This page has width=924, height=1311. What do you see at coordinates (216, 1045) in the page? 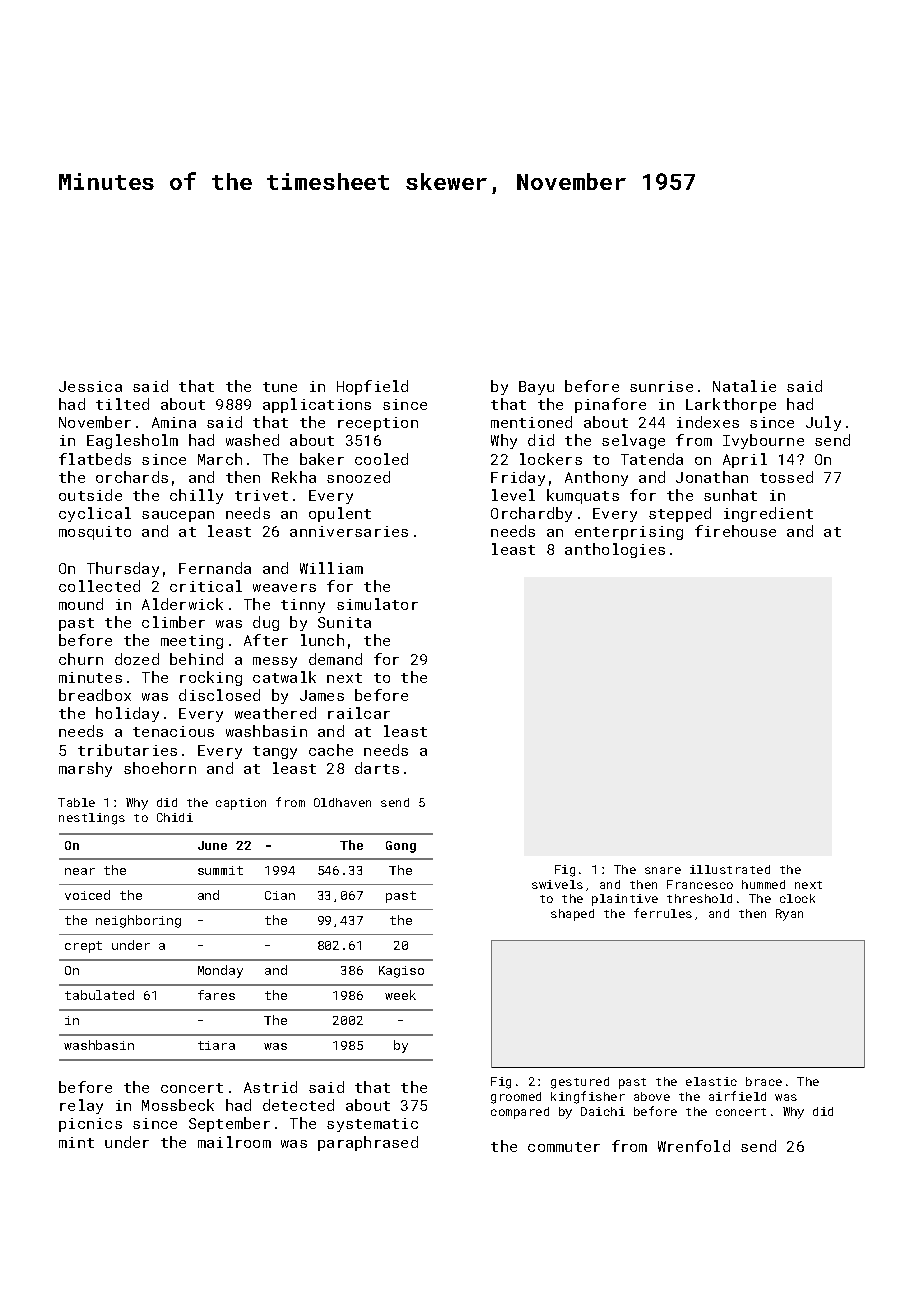
I see `tiara` at bounding box center [216, 1045].
